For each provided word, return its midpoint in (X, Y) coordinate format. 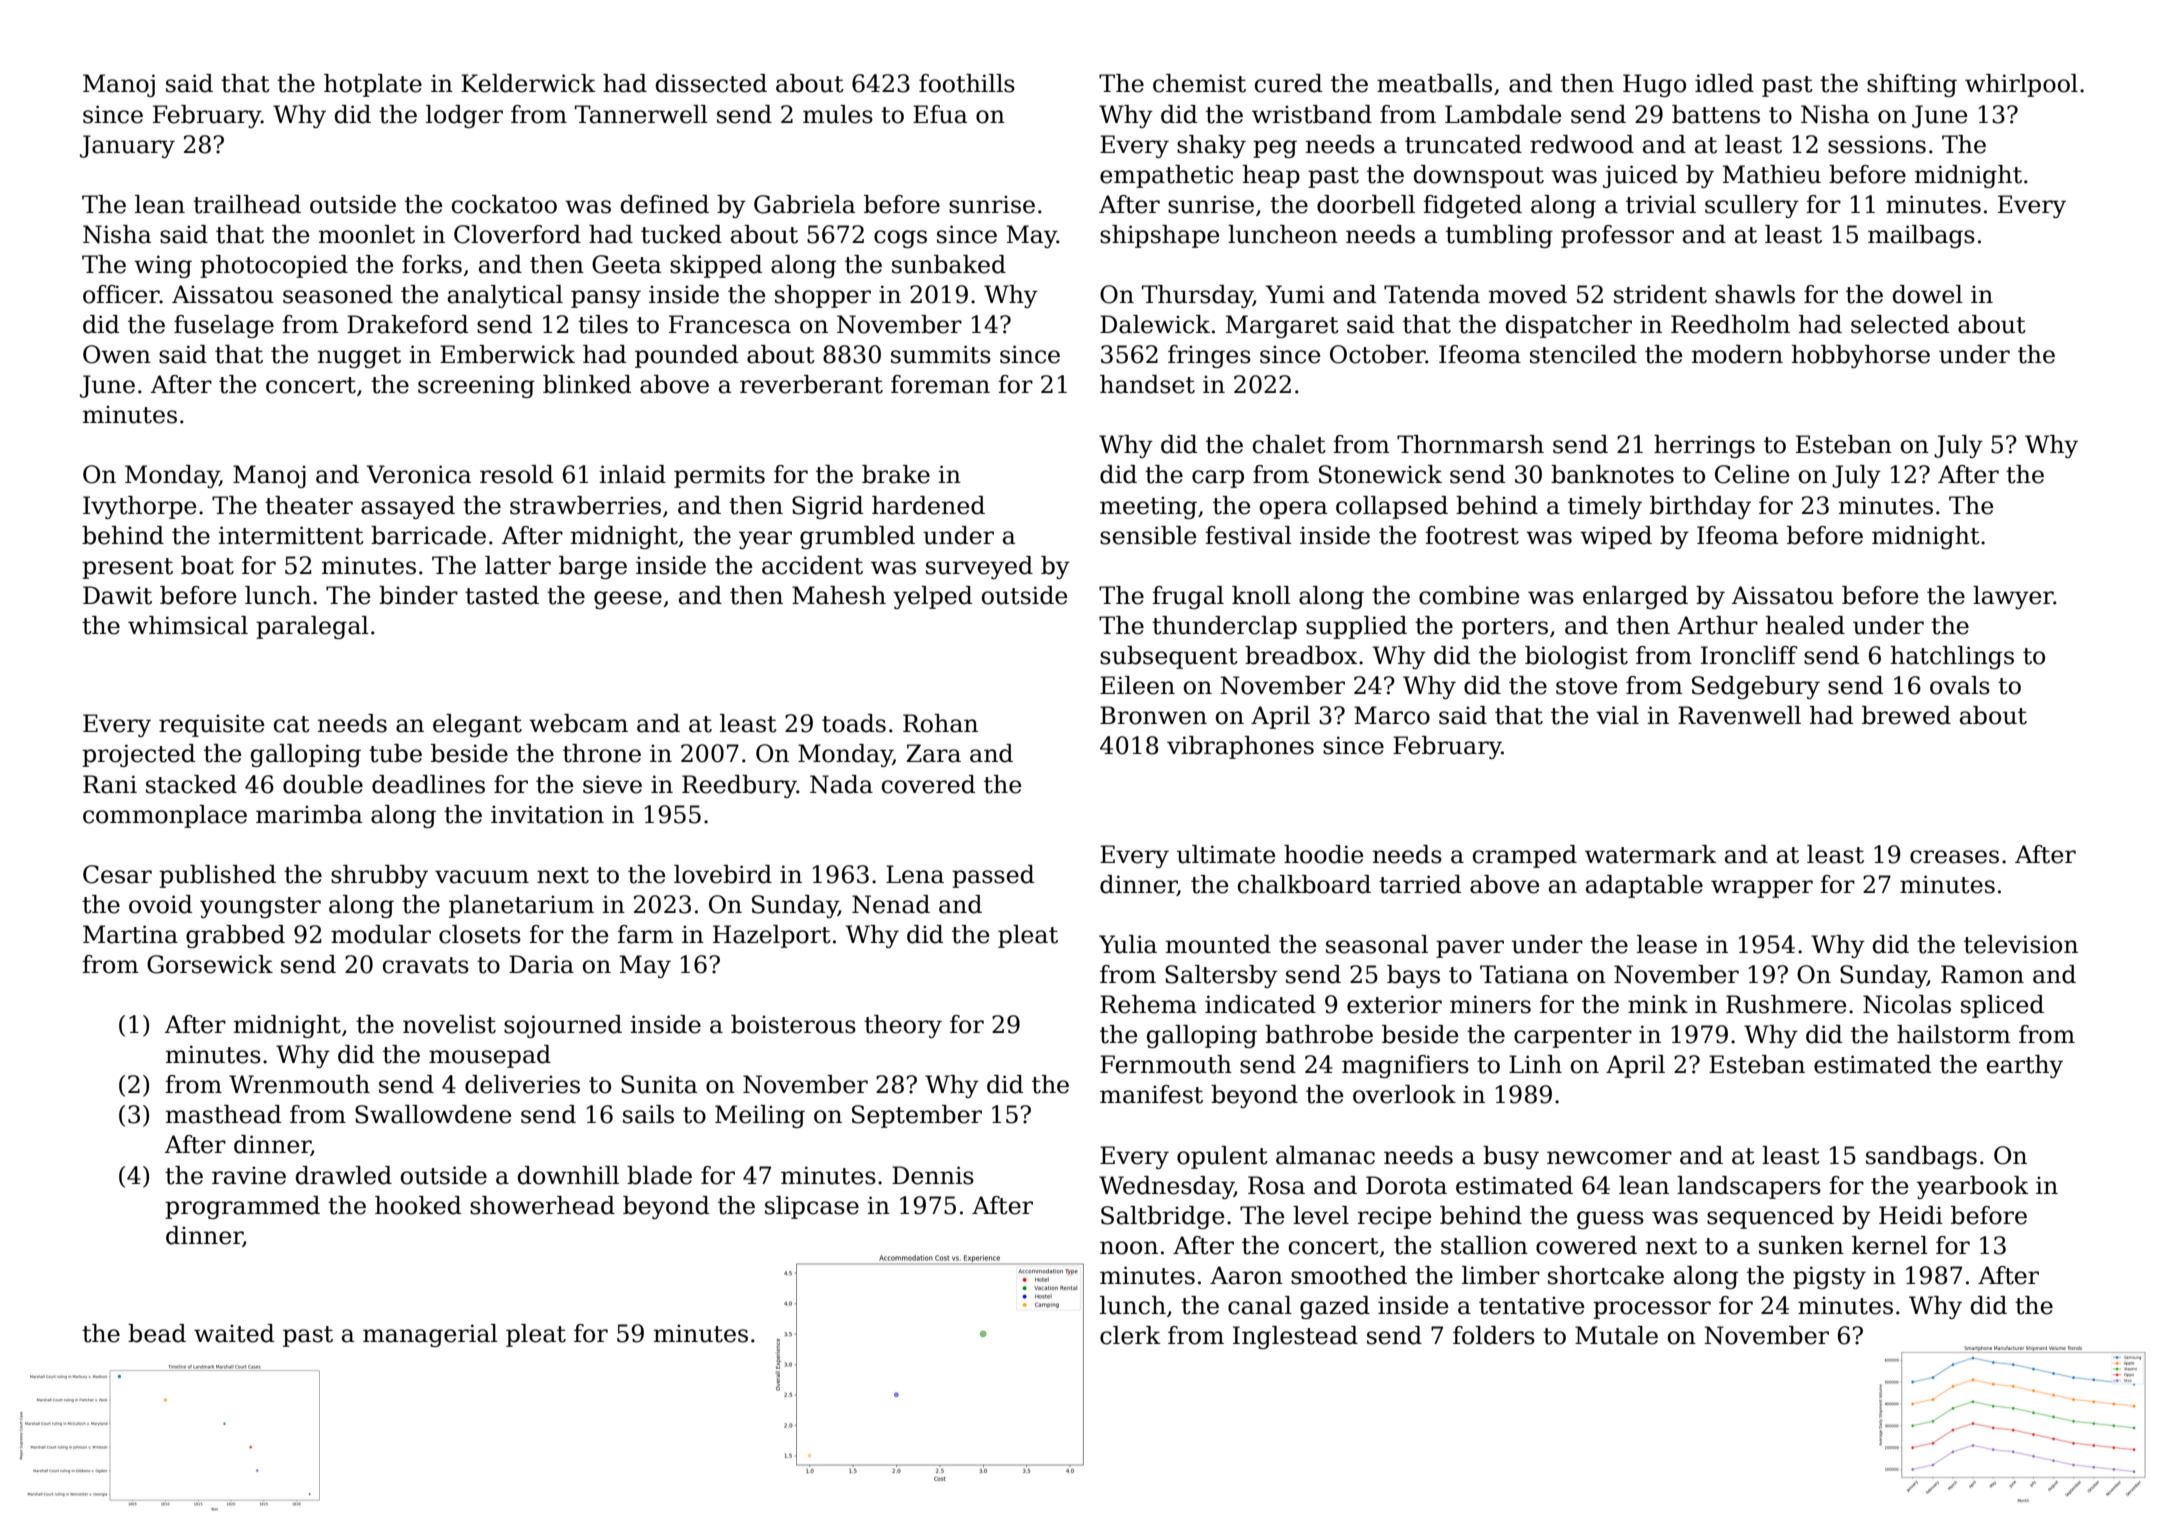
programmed (242, 1207)
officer (121, 294)
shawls (1755, 294)
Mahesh (839, 595)
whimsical (188, 625)
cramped (1525, 856)
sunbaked (949, 264)
